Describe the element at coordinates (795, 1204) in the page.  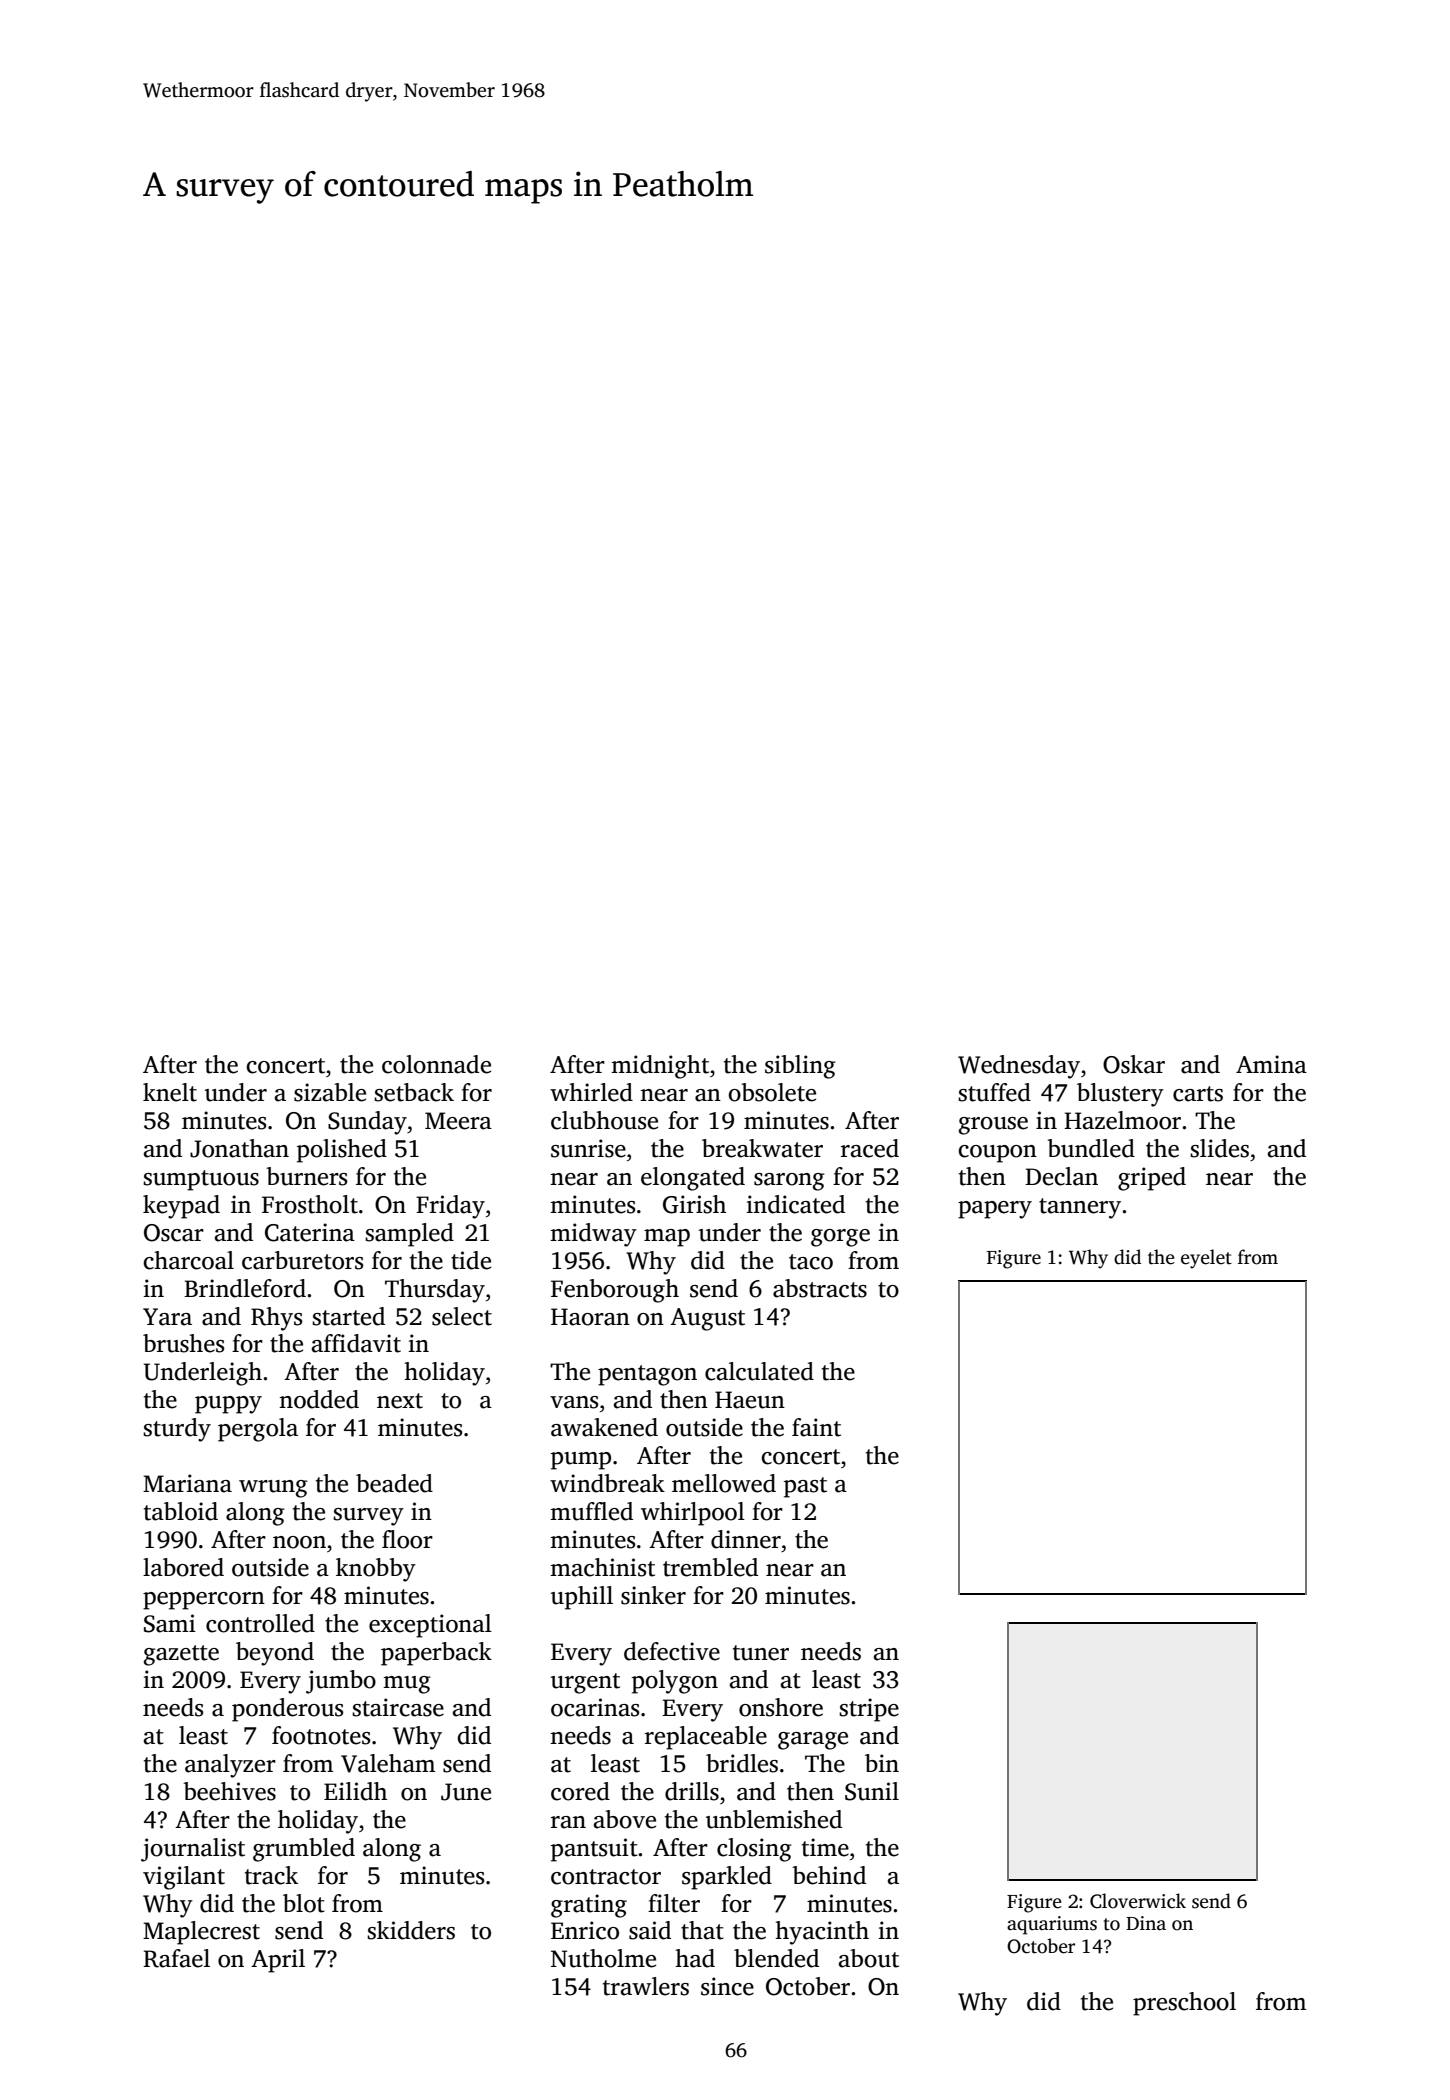
I see `indicated` at that location.
